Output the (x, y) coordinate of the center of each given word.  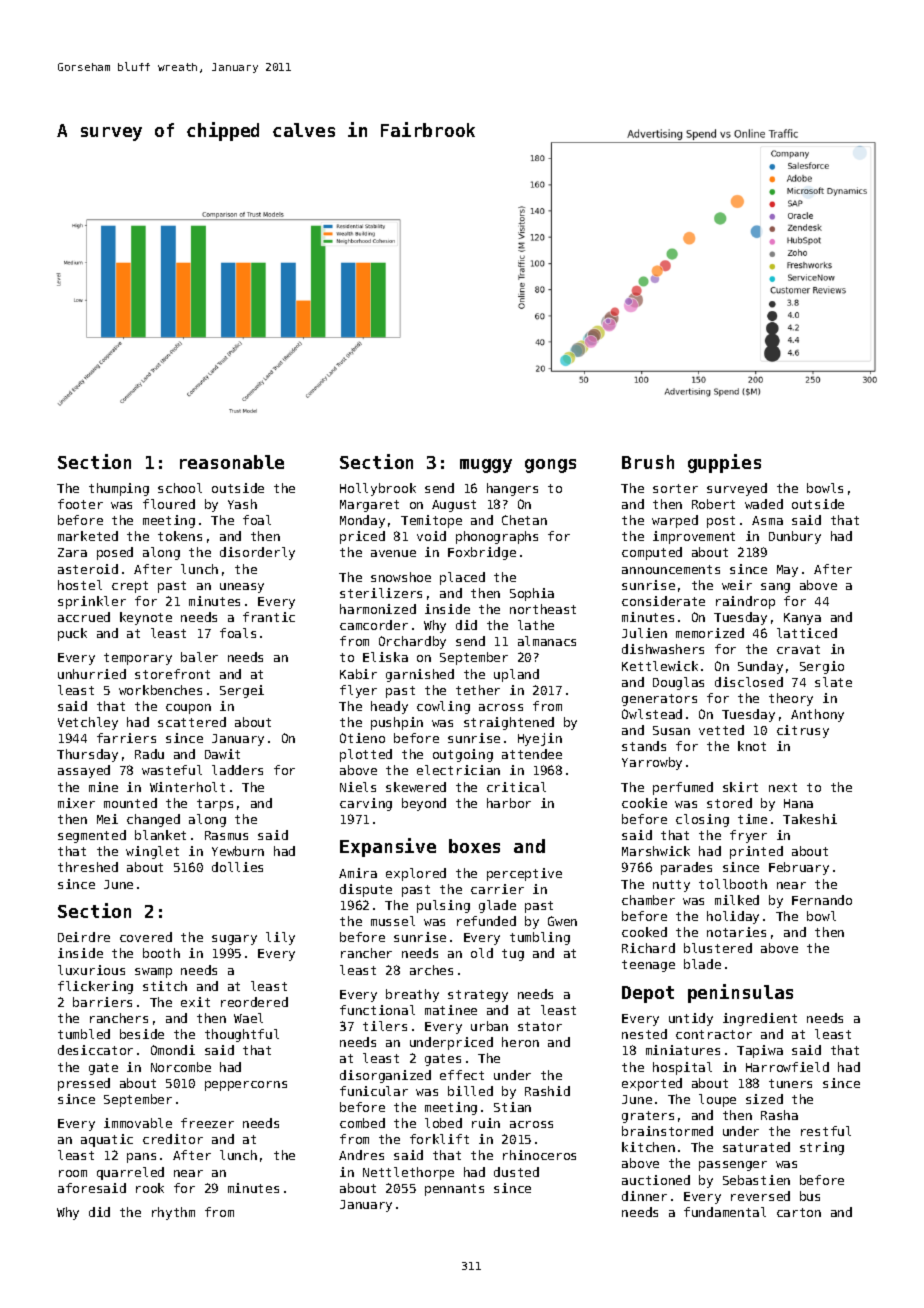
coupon (188, 709)
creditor (173, 1139)
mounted (130, 803)
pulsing (443, 906)
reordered (254, 1002)
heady (389, 707)
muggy (486, 466)
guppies (724, 463)
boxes (474, 846)
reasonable (232, 462)
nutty (671, 886)
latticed (807, 633)
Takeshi (810, 819)
